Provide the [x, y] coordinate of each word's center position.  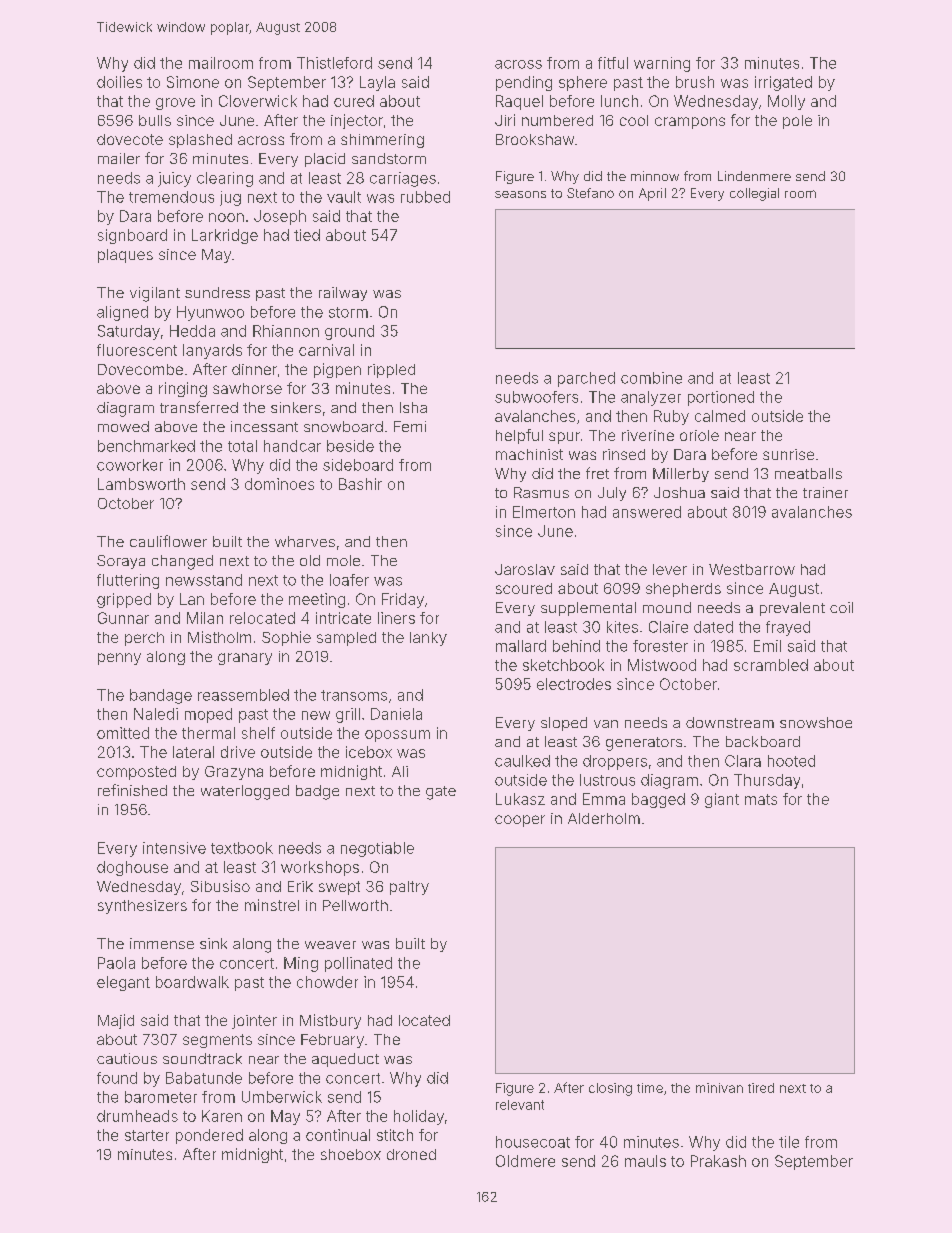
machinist [529, 454]
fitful [613, 63]
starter [147, 1135]
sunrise [788, 454]
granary [245, 659]
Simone [193, 82]
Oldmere [525, 1161]
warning [662, 64]
